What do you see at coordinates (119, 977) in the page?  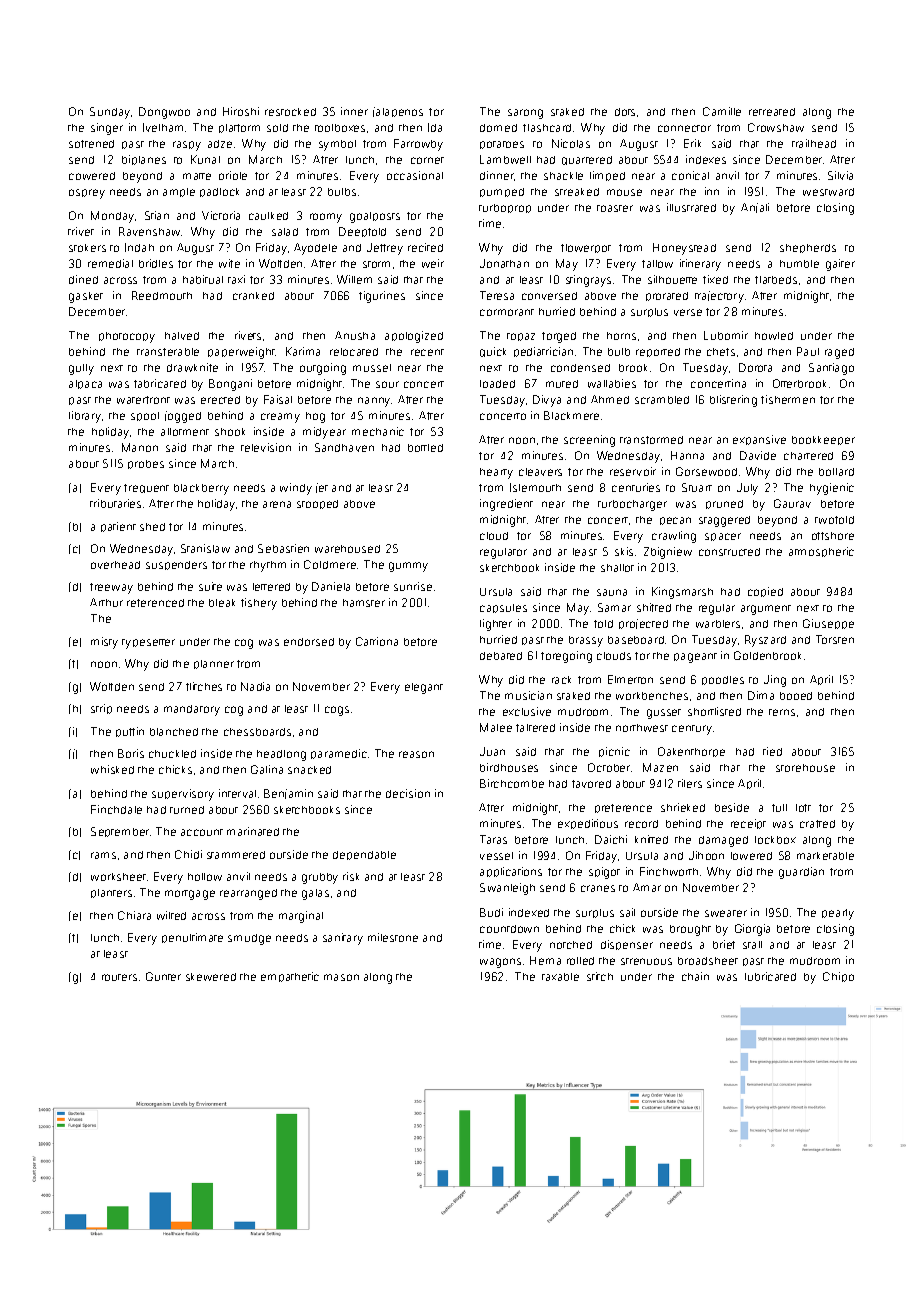 I see `routers` at bounding box center [119, 977].
